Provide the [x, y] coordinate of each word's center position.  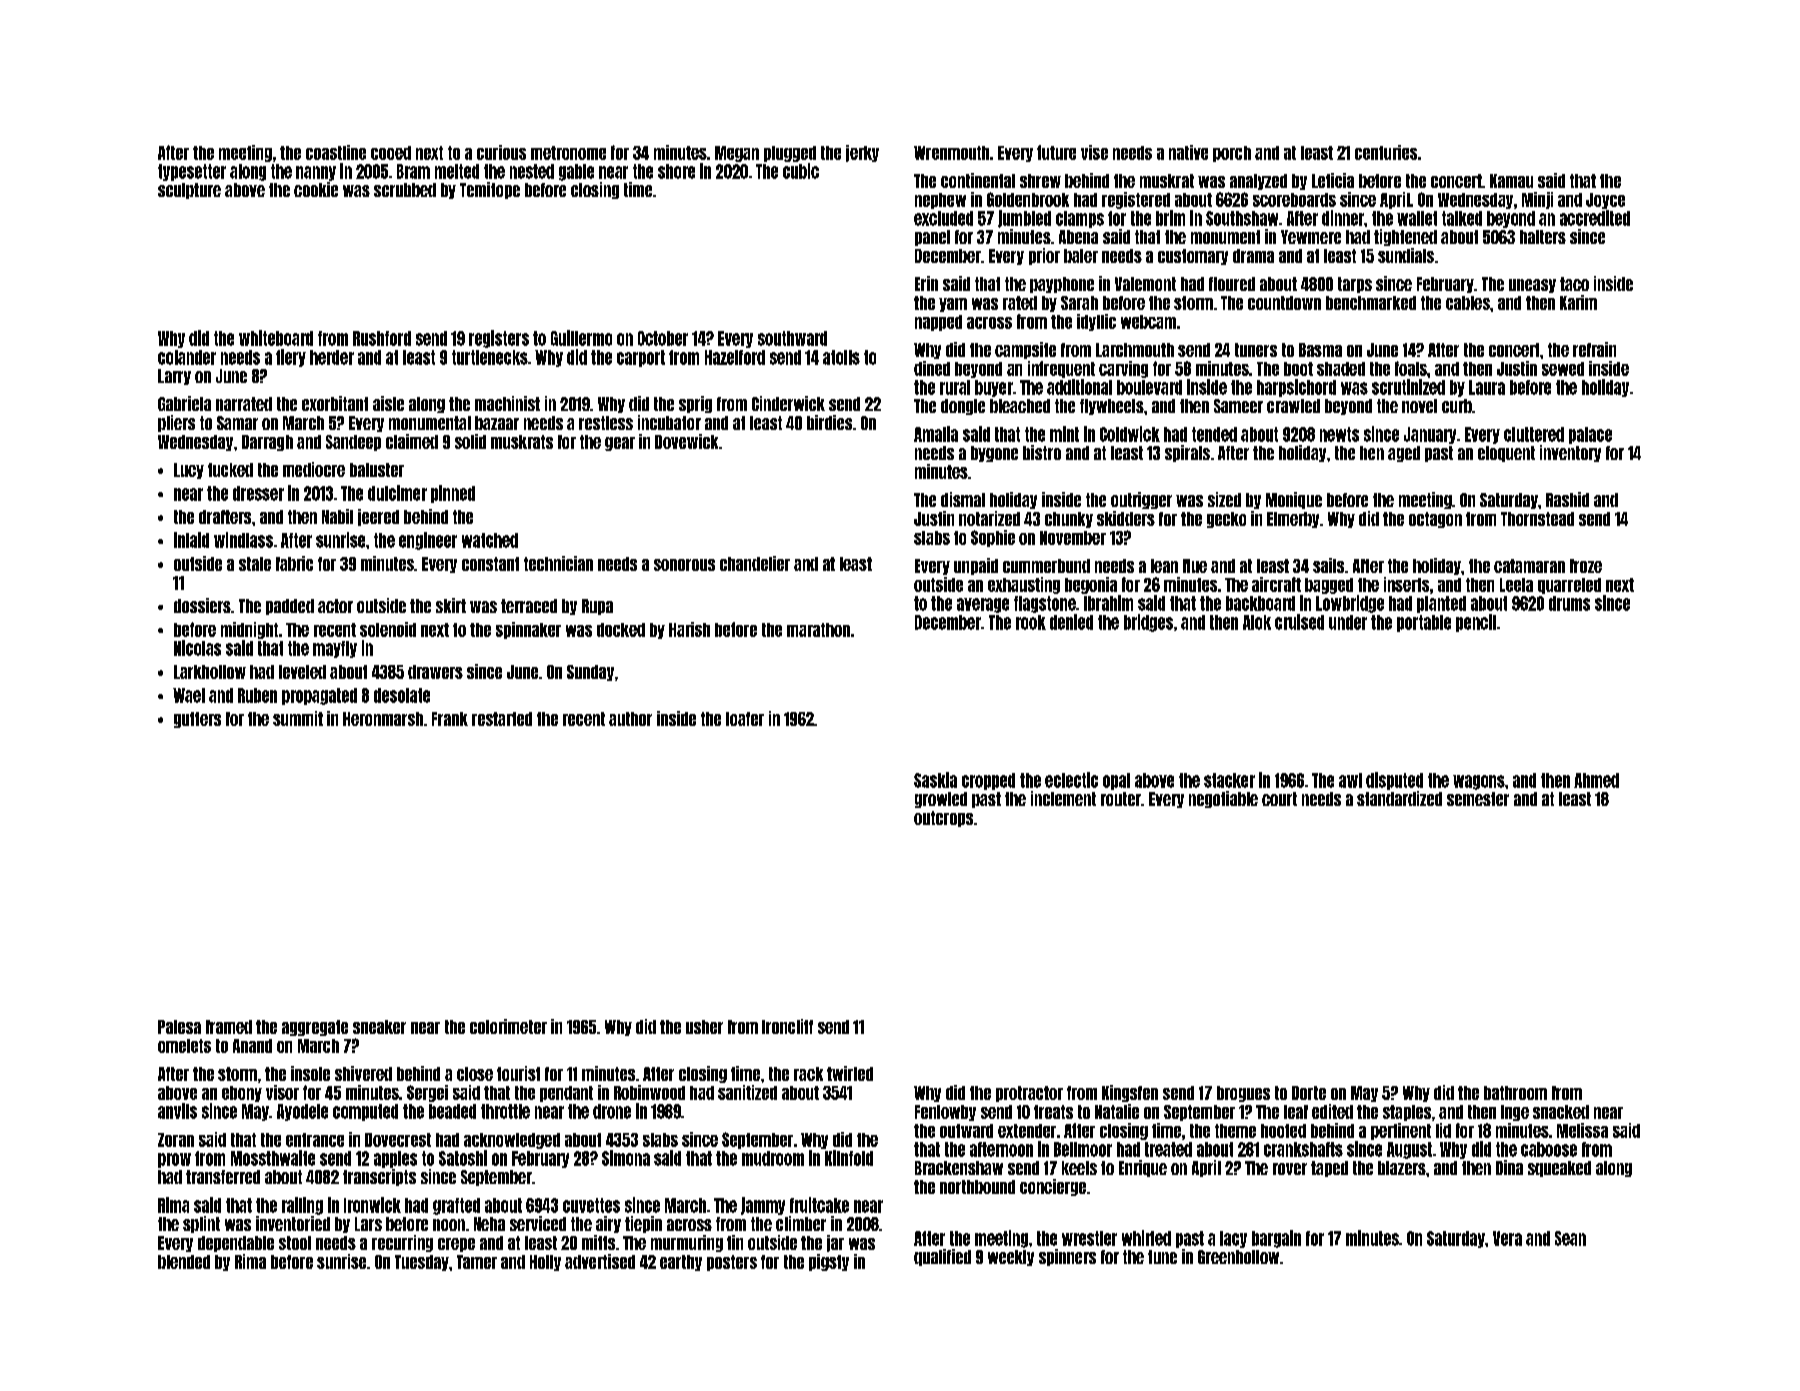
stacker [1229, 780]
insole [310, 1073]
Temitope [490, 190]
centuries [1386, 152]
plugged [790, 154]
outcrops [943, 819]
